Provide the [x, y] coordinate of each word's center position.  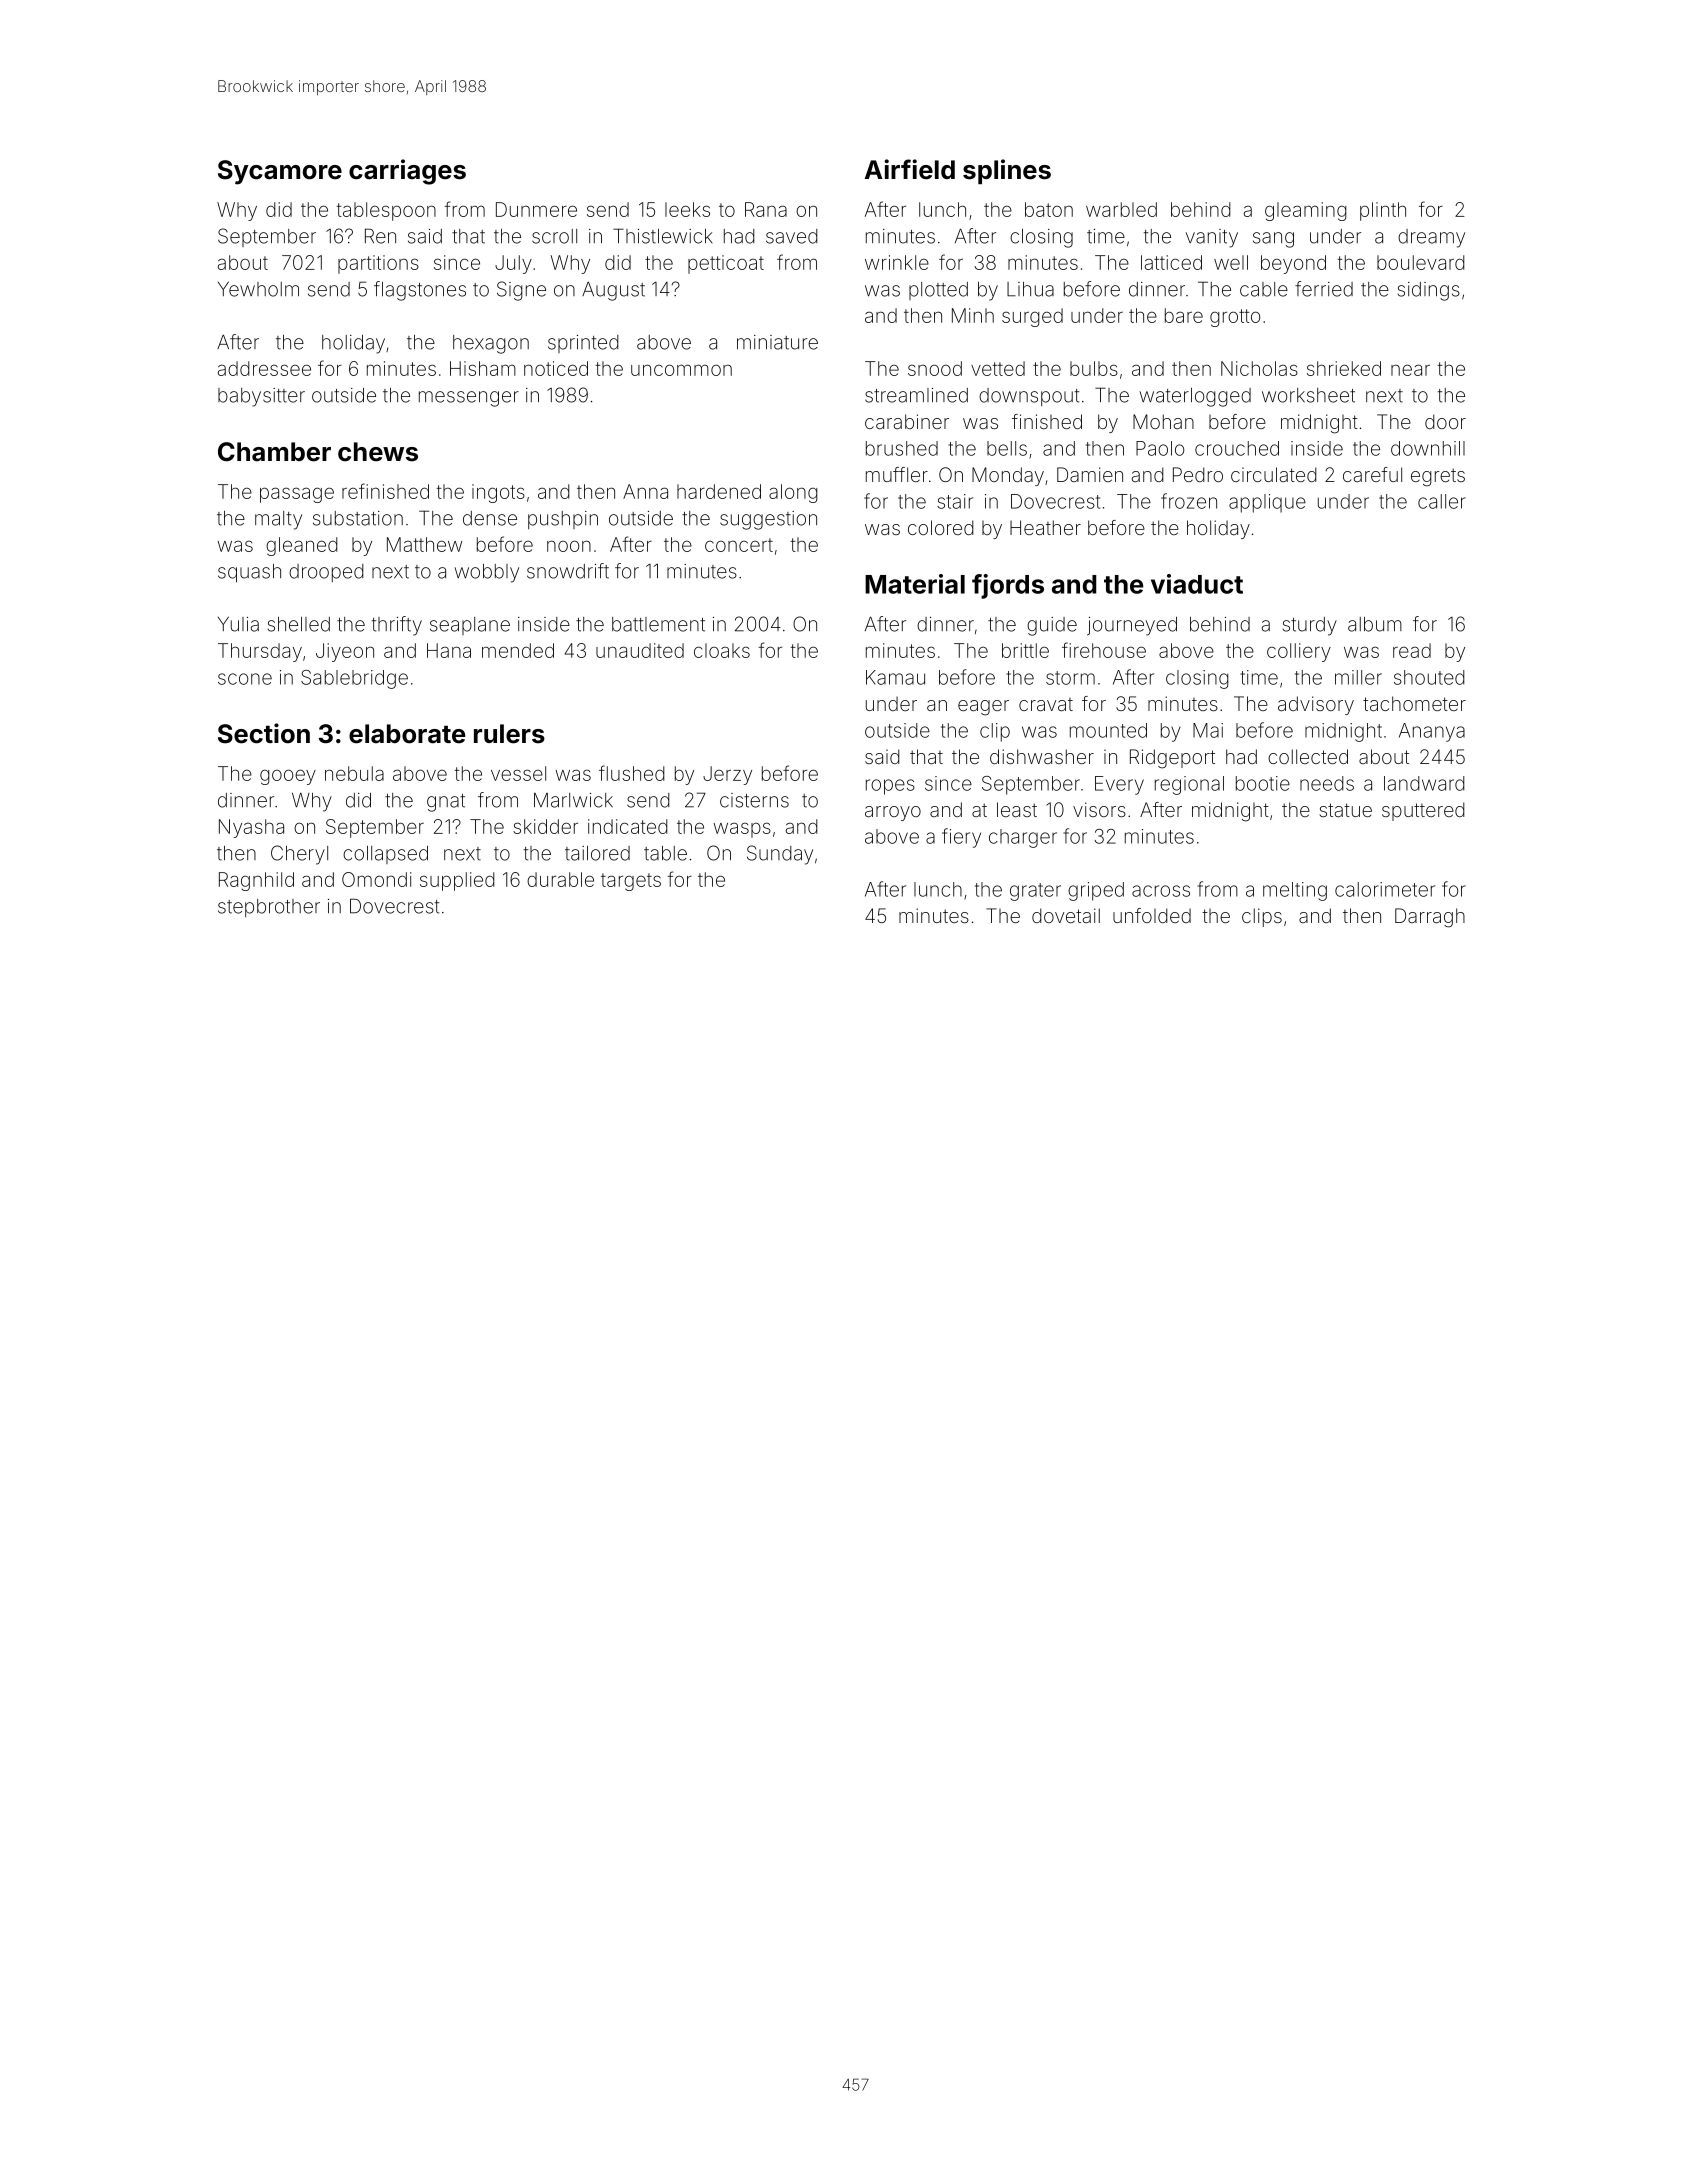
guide [1052, 626]
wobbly [487, 573]
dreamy [1431, 238]
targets [631, 882]
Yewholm [258, 289]
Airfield [910, 169]
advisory [1316, 705]
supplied [457, 881]
